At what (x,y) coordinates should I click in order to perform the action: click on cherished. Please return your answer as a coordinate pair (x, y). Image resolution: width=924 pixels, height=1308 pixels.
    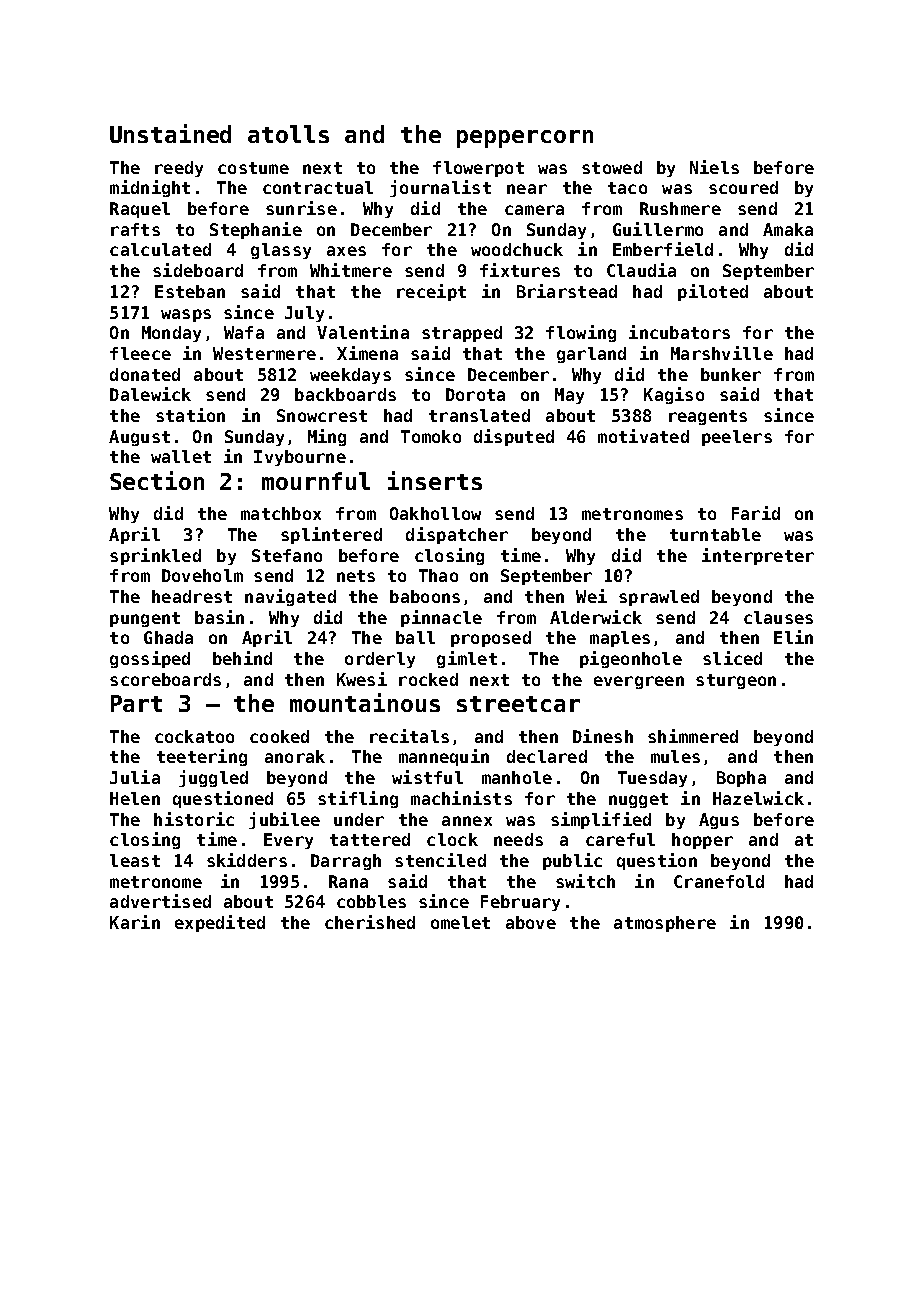
    Looking at the image, I should click on (370, 922).
